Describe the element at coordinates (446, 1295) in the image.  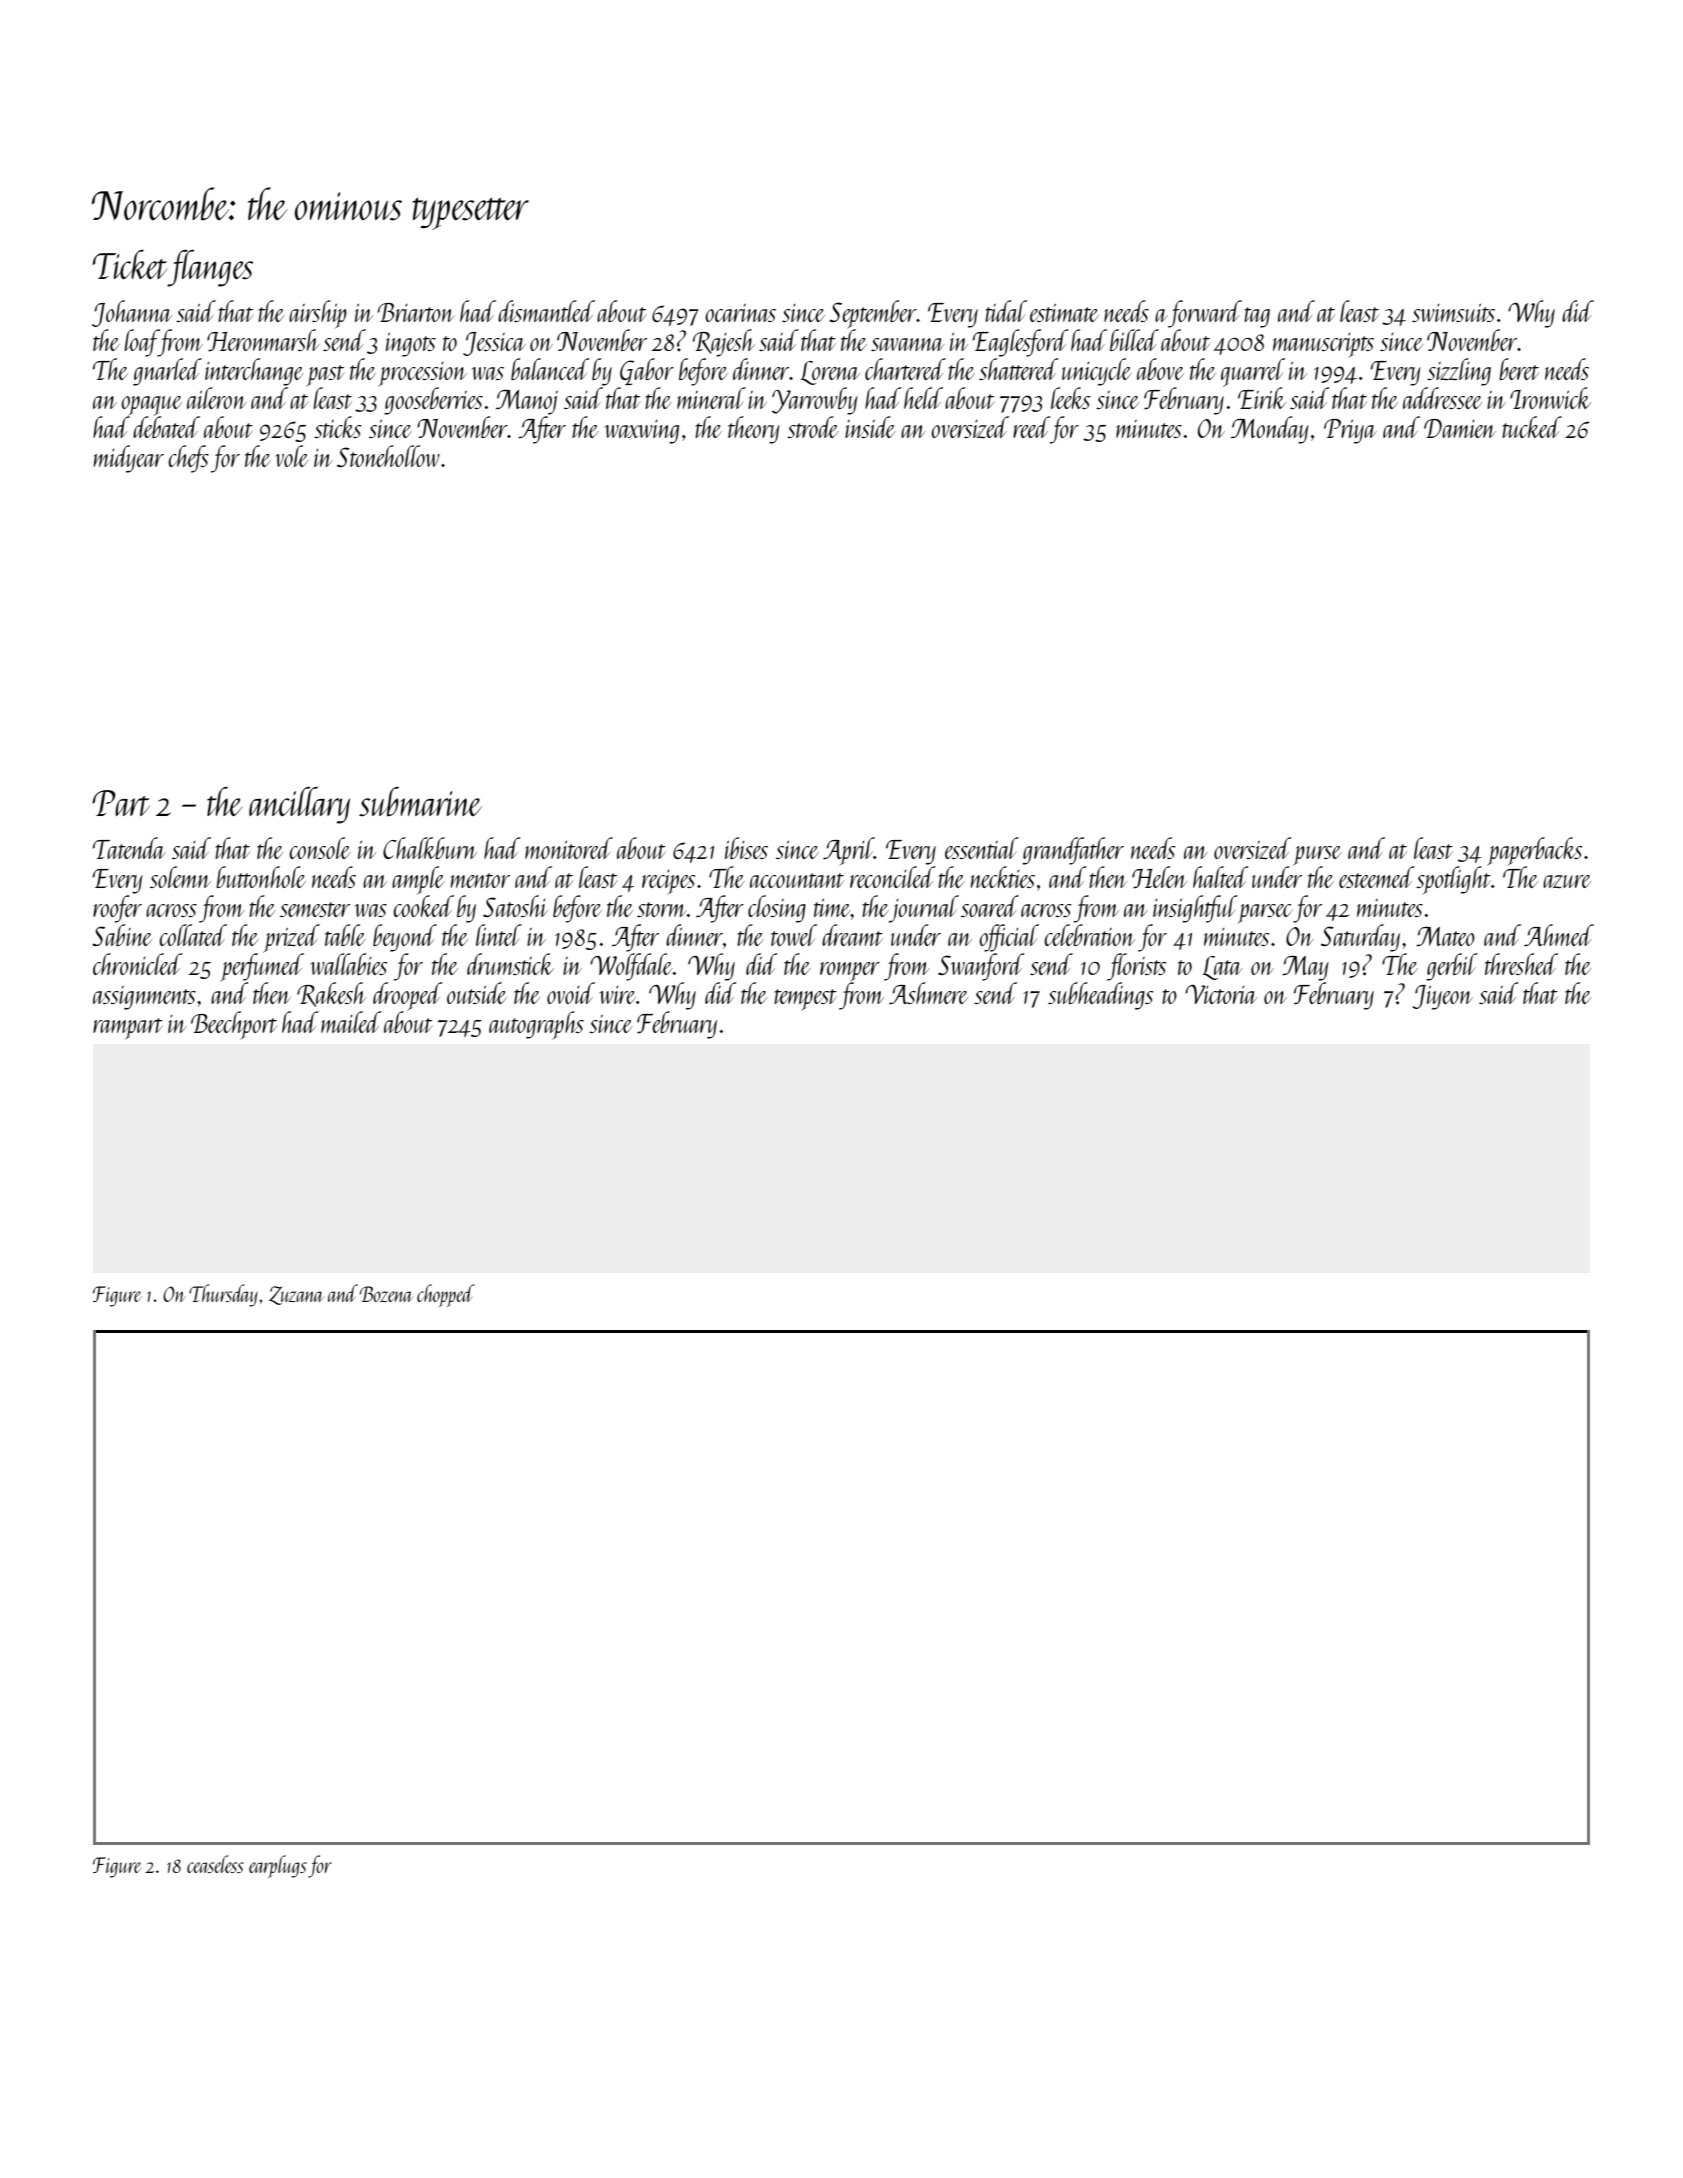
I see `chopped` at that location.
